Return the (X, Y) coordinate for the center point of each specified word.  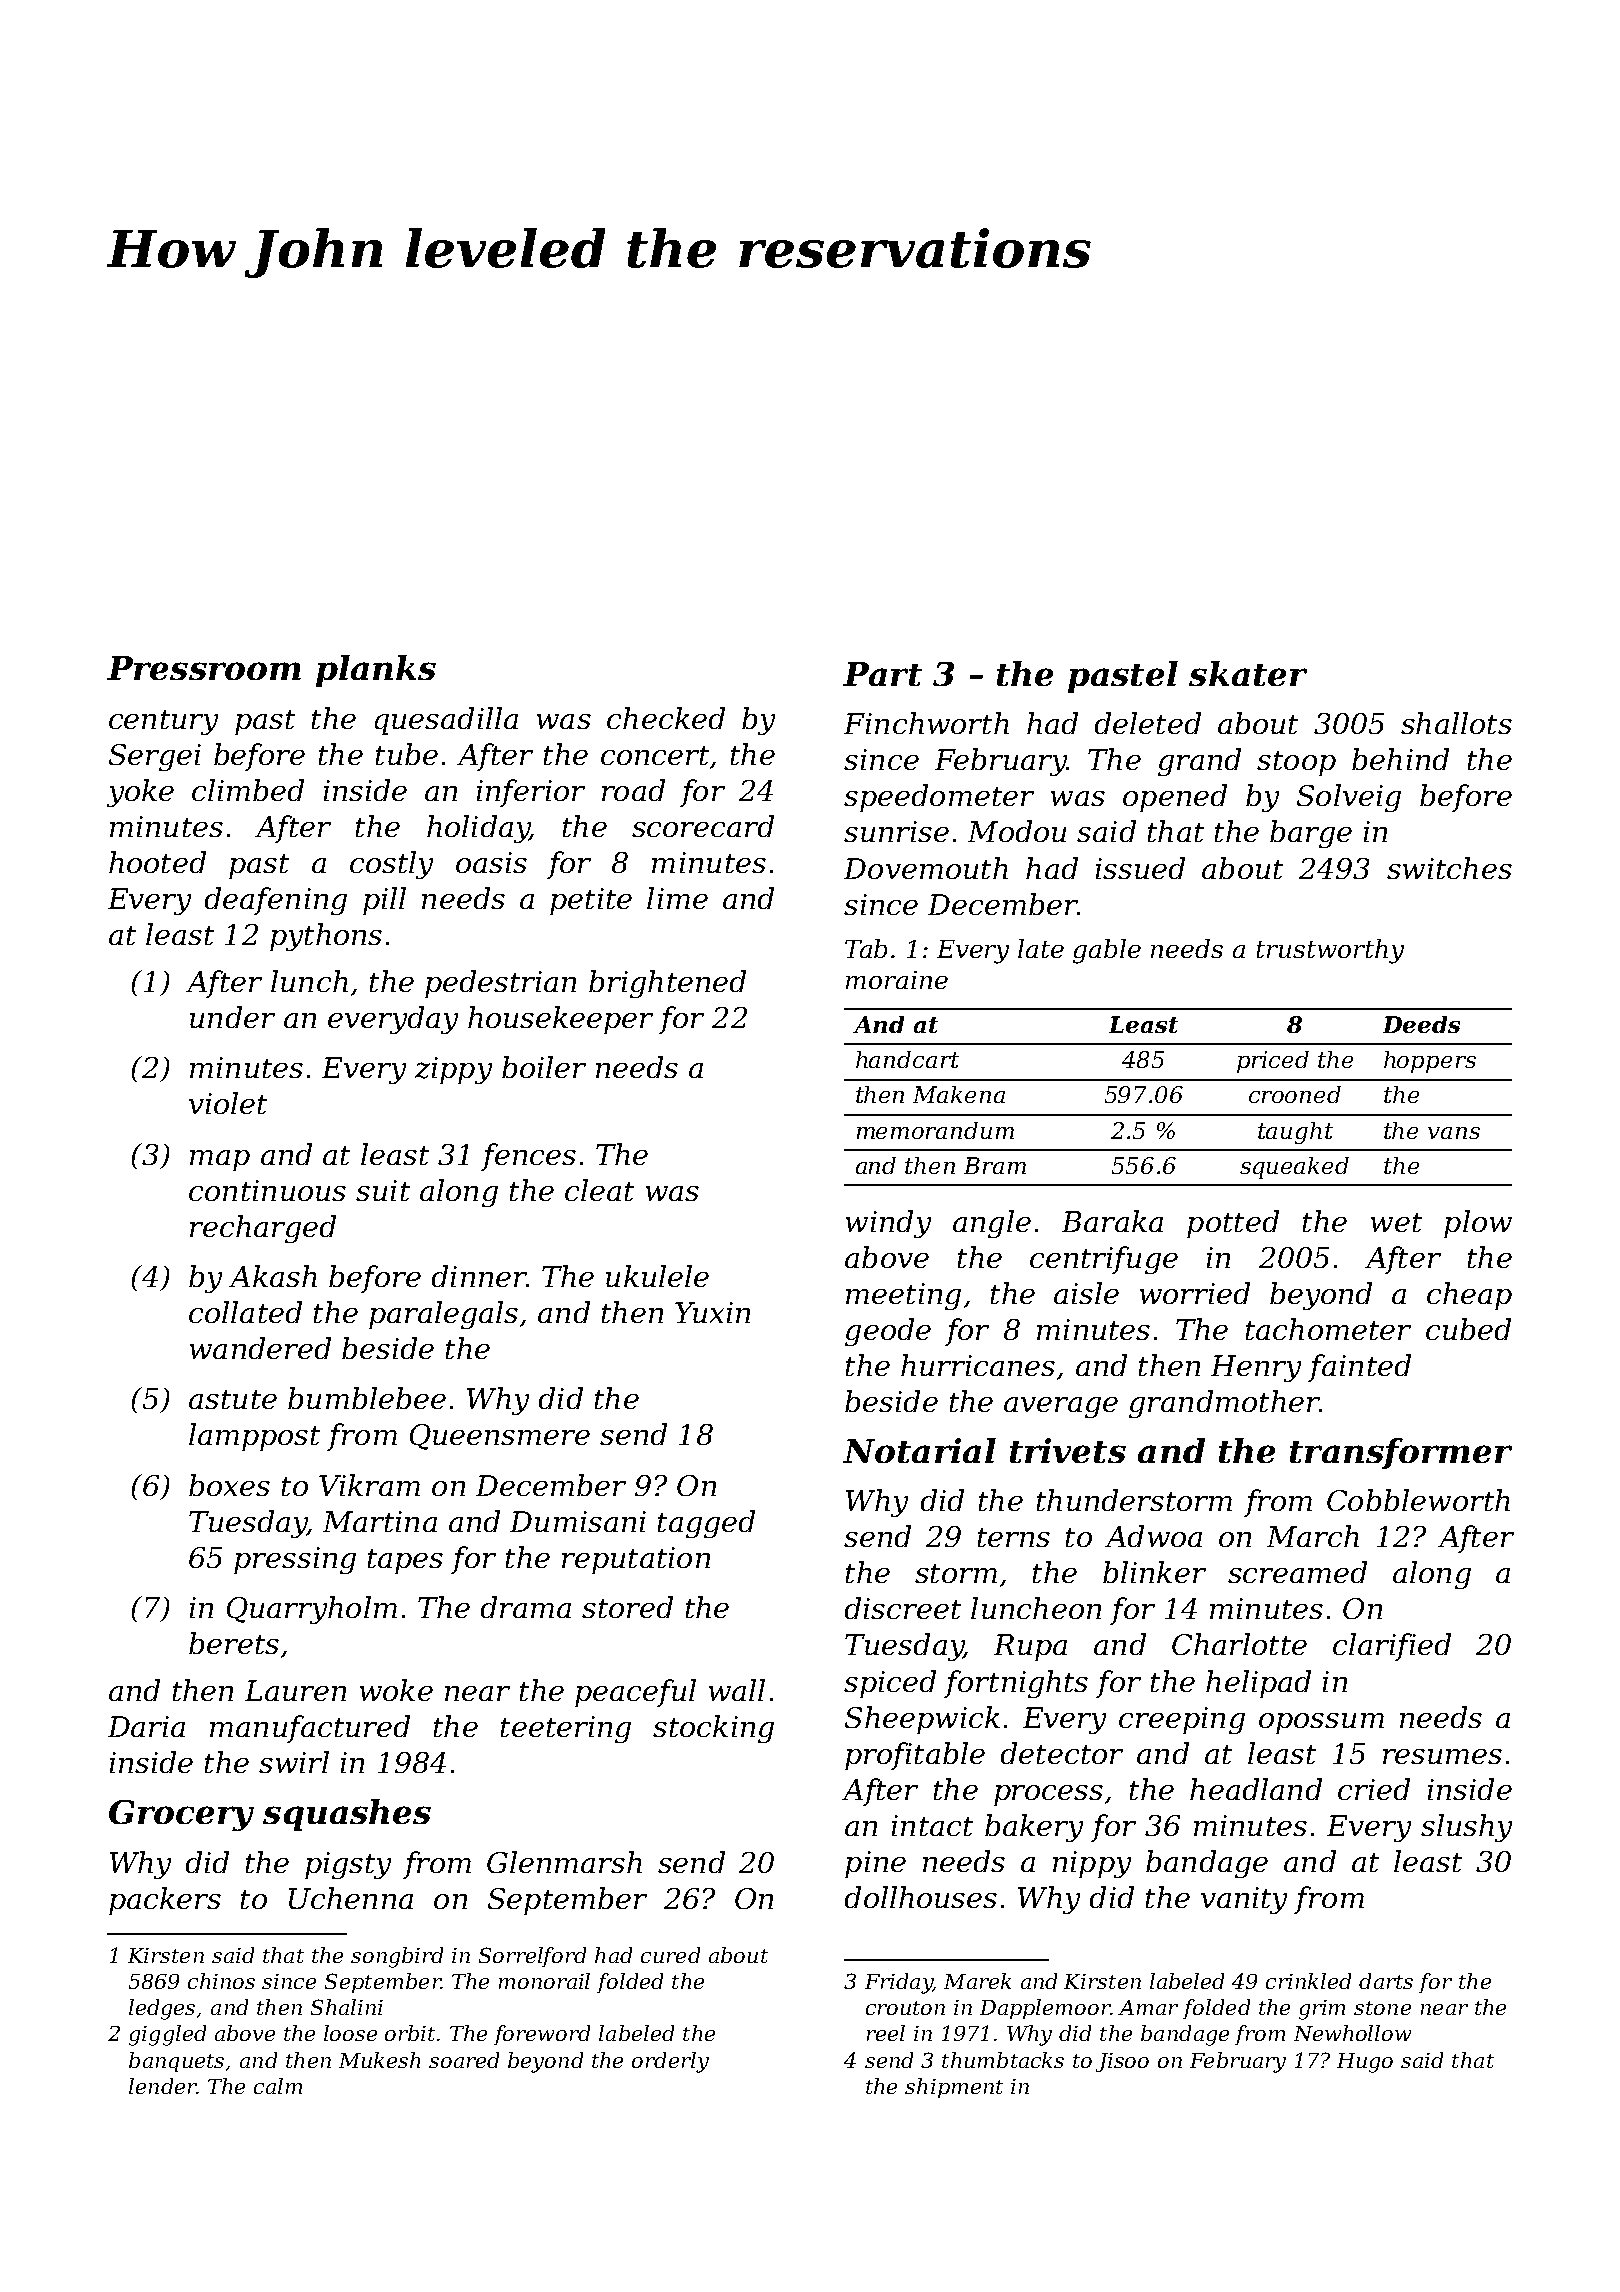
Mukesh (379, 2060)
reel (886, 2033)
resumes (1442, 1756)
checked (666, 718)
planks (376, 671)
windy (888, 1224)
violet (228, 1103)
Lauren (295, 1690)
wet (1396, 1222)
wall (737, 1690)
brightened (667, 984)
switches (1449, 868)
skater (1248, 673)
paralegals (443, 1315)
